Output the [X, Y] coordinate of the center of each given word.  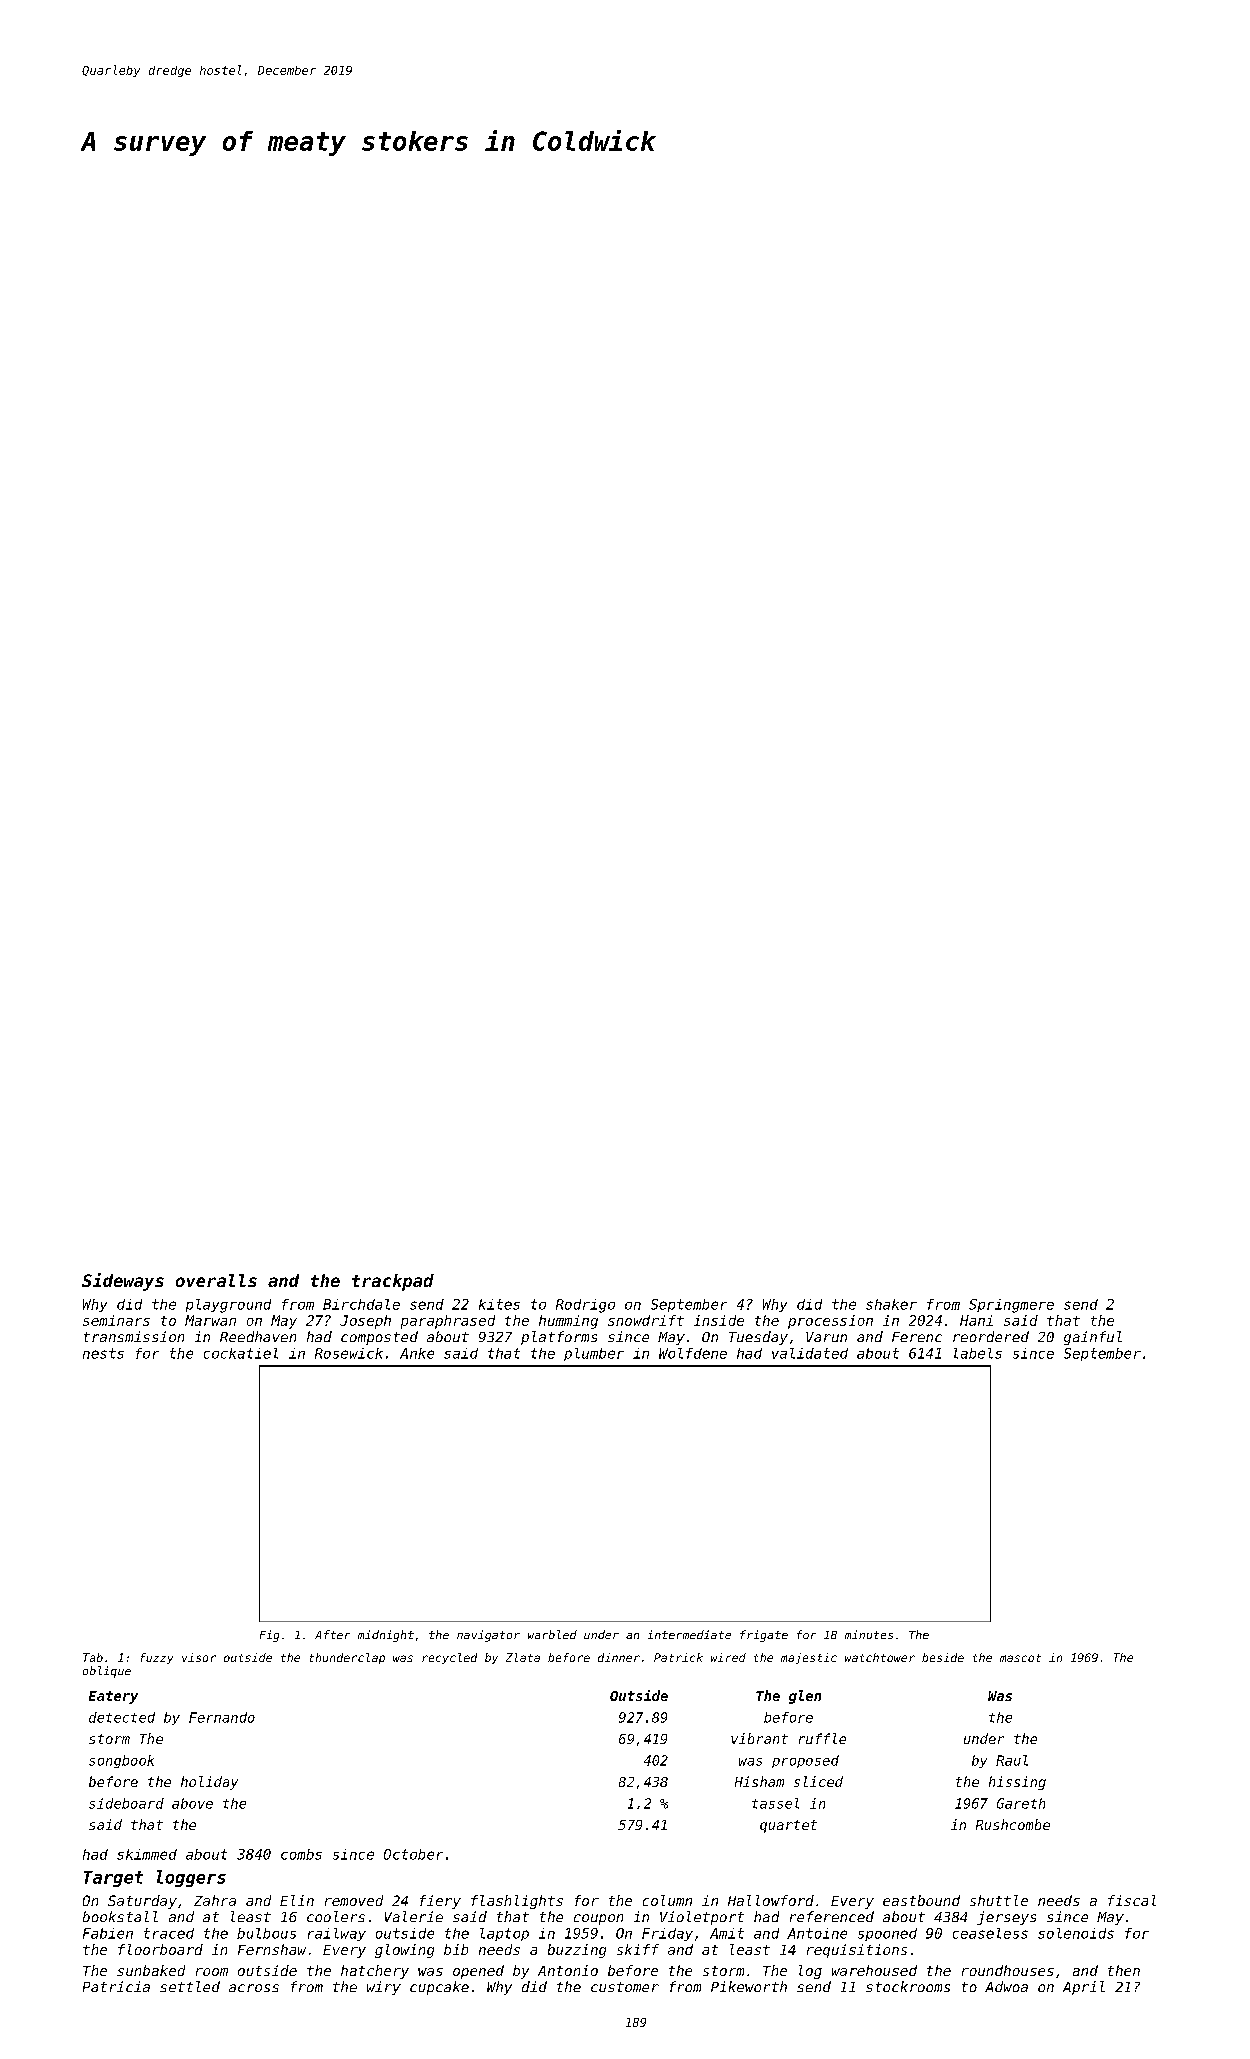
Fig [269, 1636]
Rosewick [349, 1353]
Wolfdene [693, 1353]
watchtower [880, 1657]
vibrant [759, 1738]
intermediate [689, 1634]
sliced [818, 1781]
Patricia [116, 1986]
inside [719, 1320]
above [192, 1803]
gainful [1093, 1338]
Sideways [123, 1282]
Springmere [1011, 1306]
